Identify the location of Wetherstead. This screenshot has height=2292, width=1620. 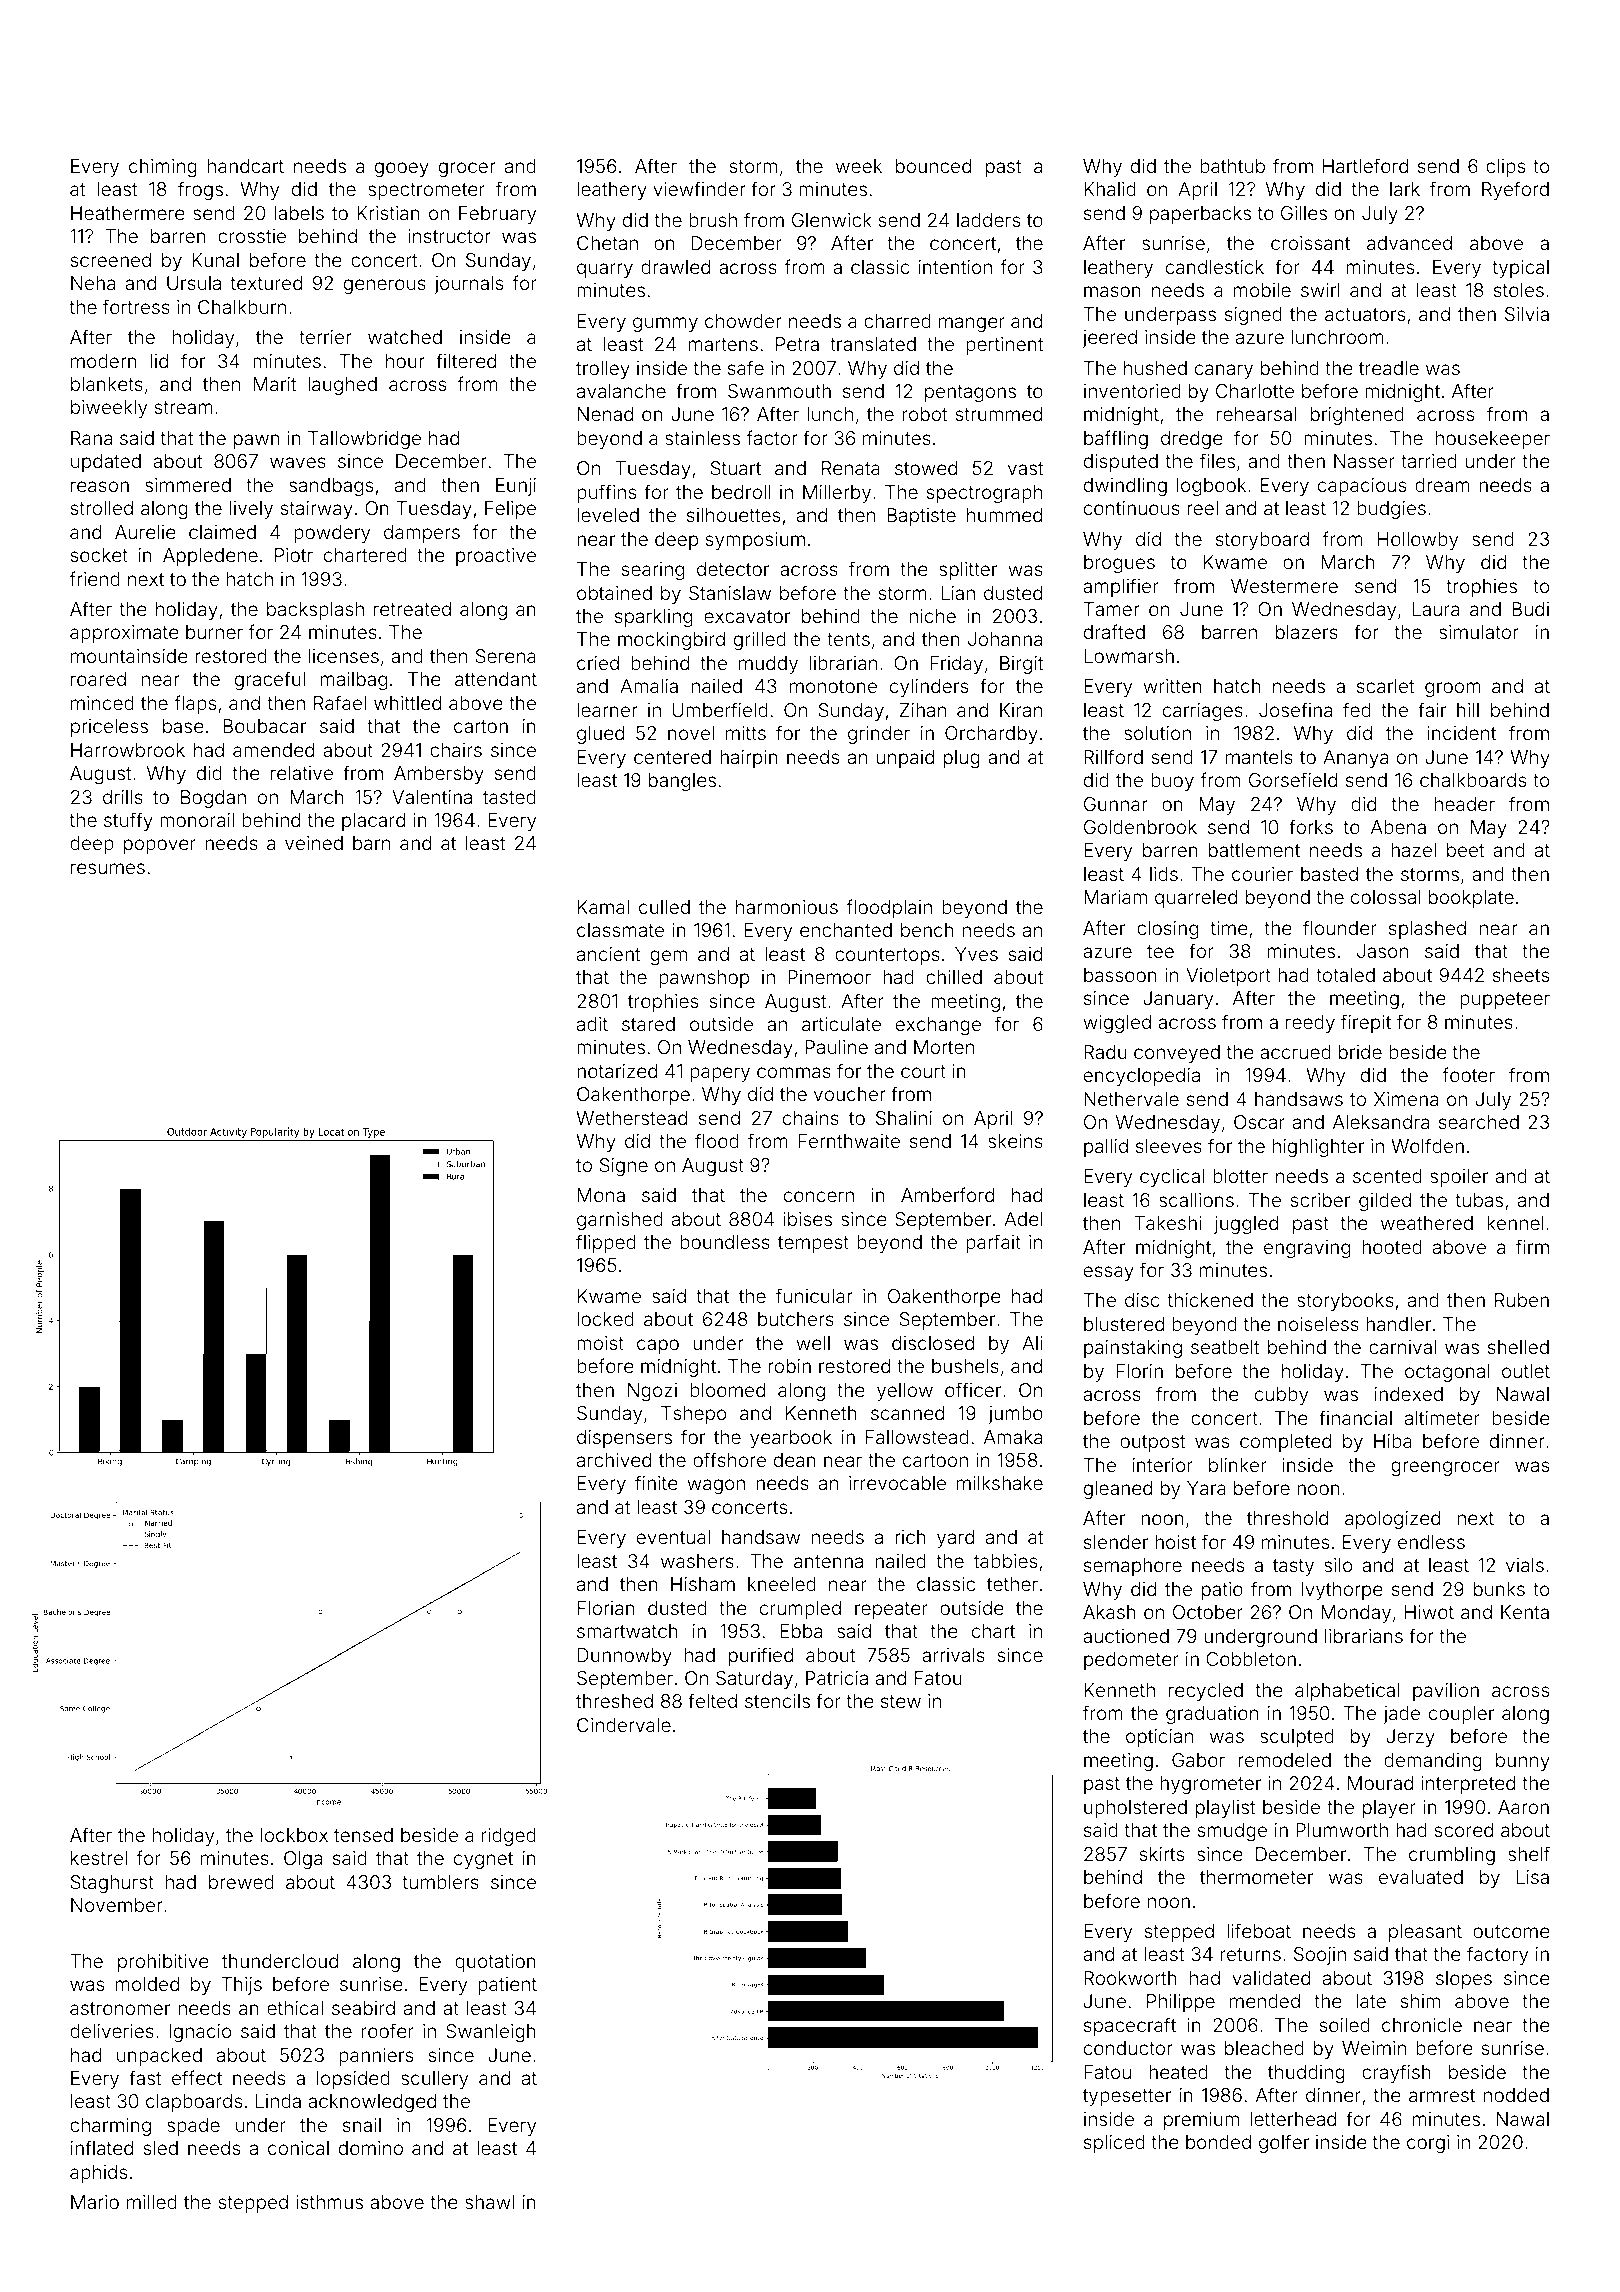
(631, 1118).
